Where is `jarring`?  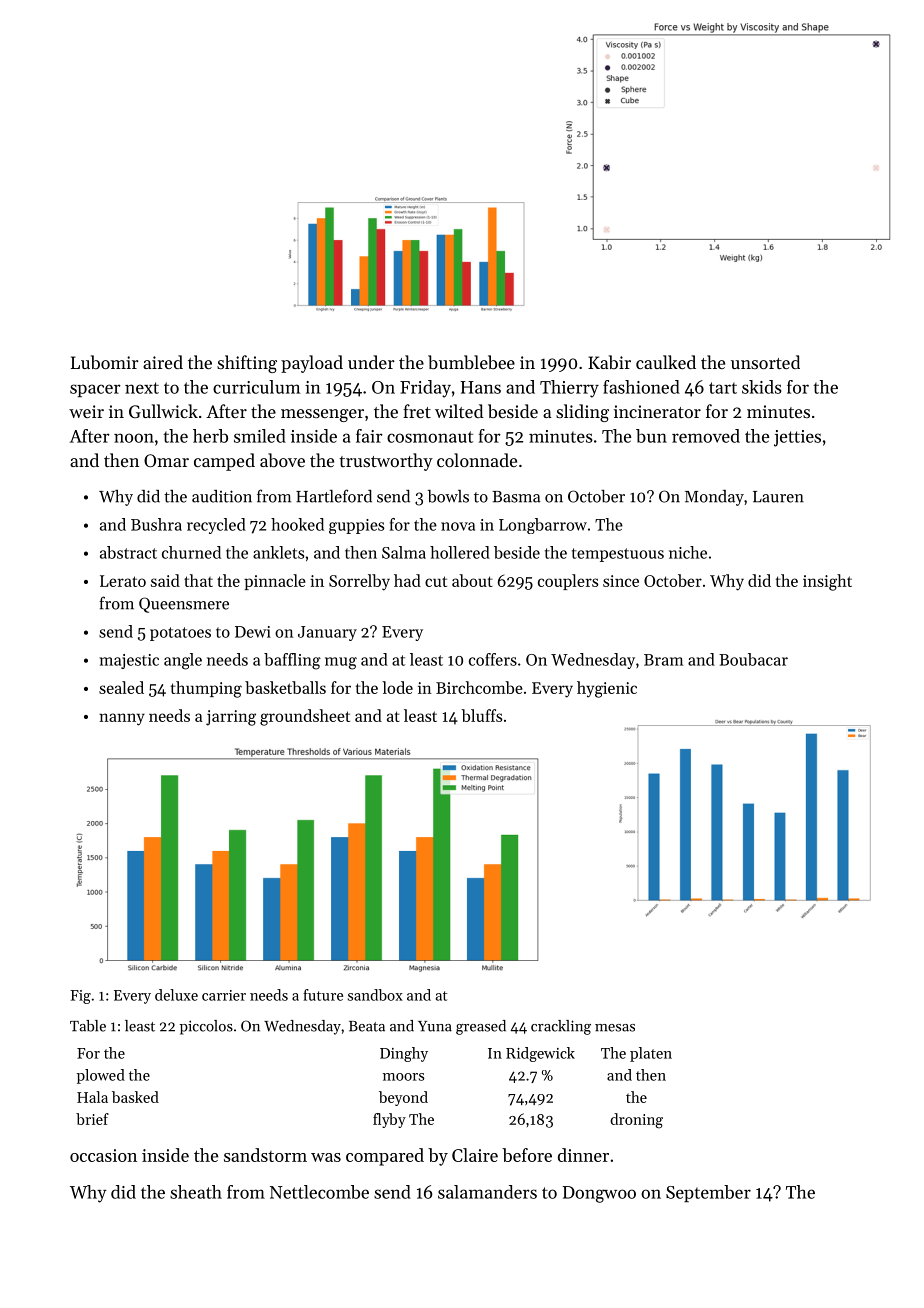 jarring is located at coordinates (231, 718).
